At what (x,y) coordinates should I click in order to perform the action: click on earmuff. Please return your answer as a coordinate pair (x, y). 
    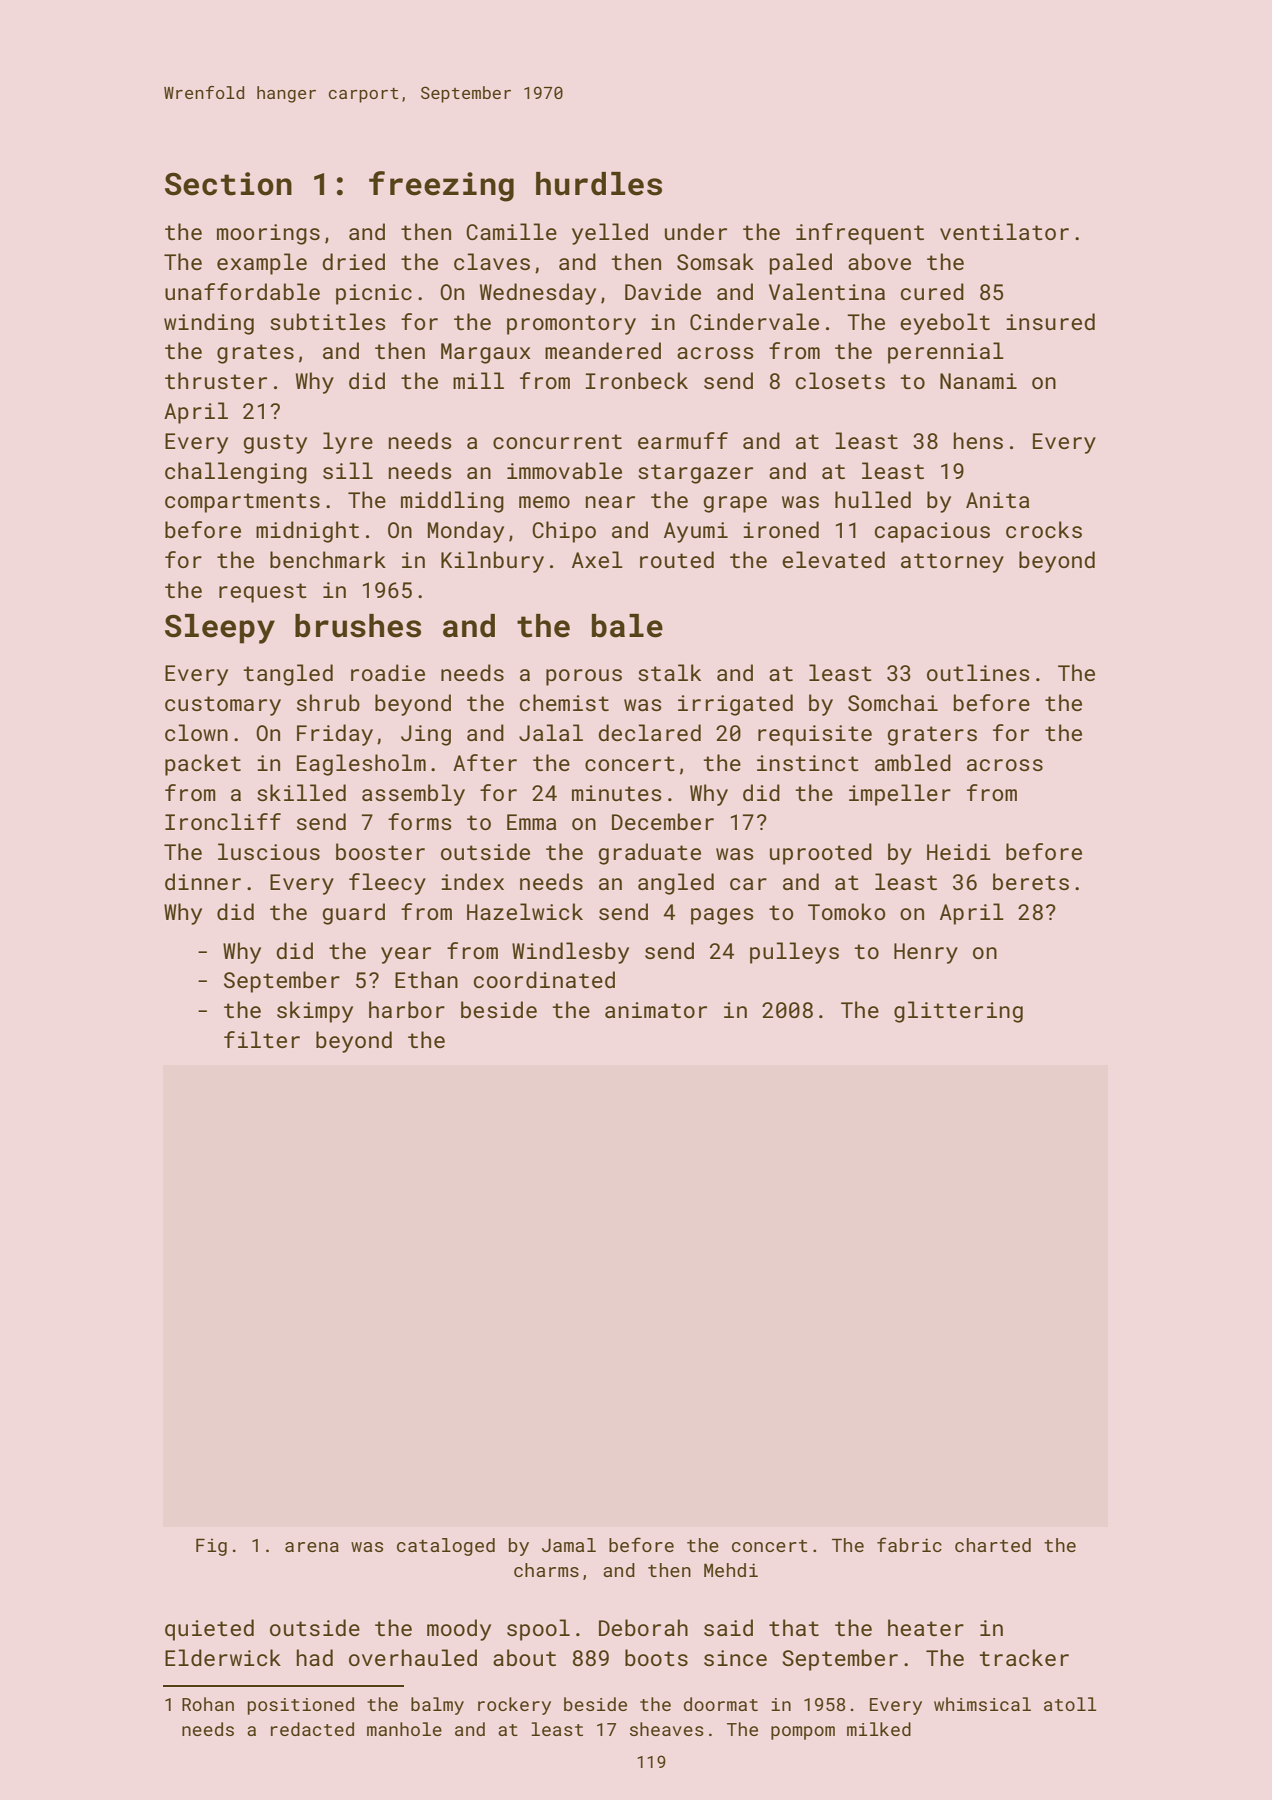
    Looking at the image, I should click on (683, 440).
